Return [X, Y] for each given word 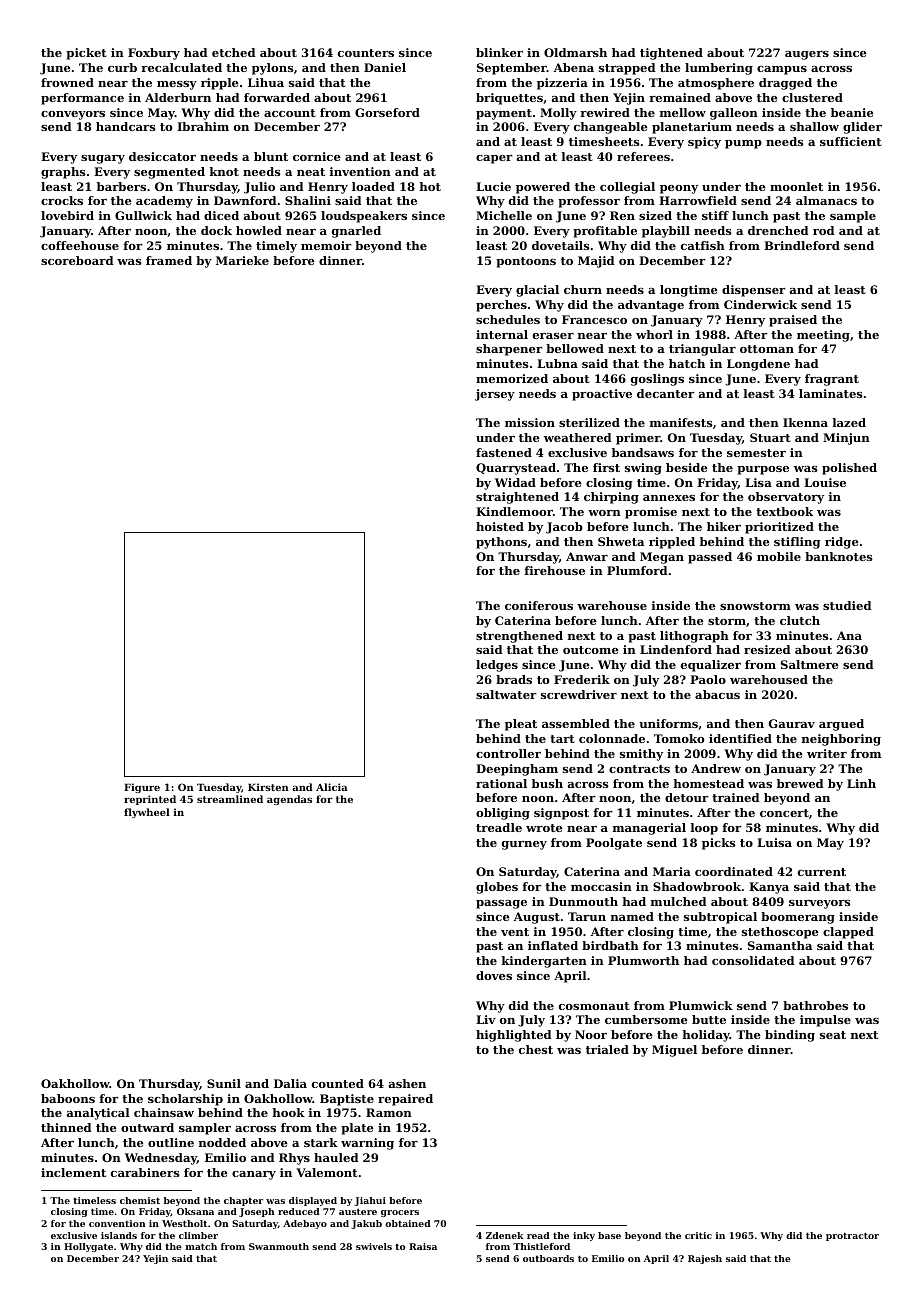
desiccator [162, 156]
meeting [823, 336]
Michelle [504, 215]
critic [698, 1235]
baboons [68, 1098]
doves [494, 975]
